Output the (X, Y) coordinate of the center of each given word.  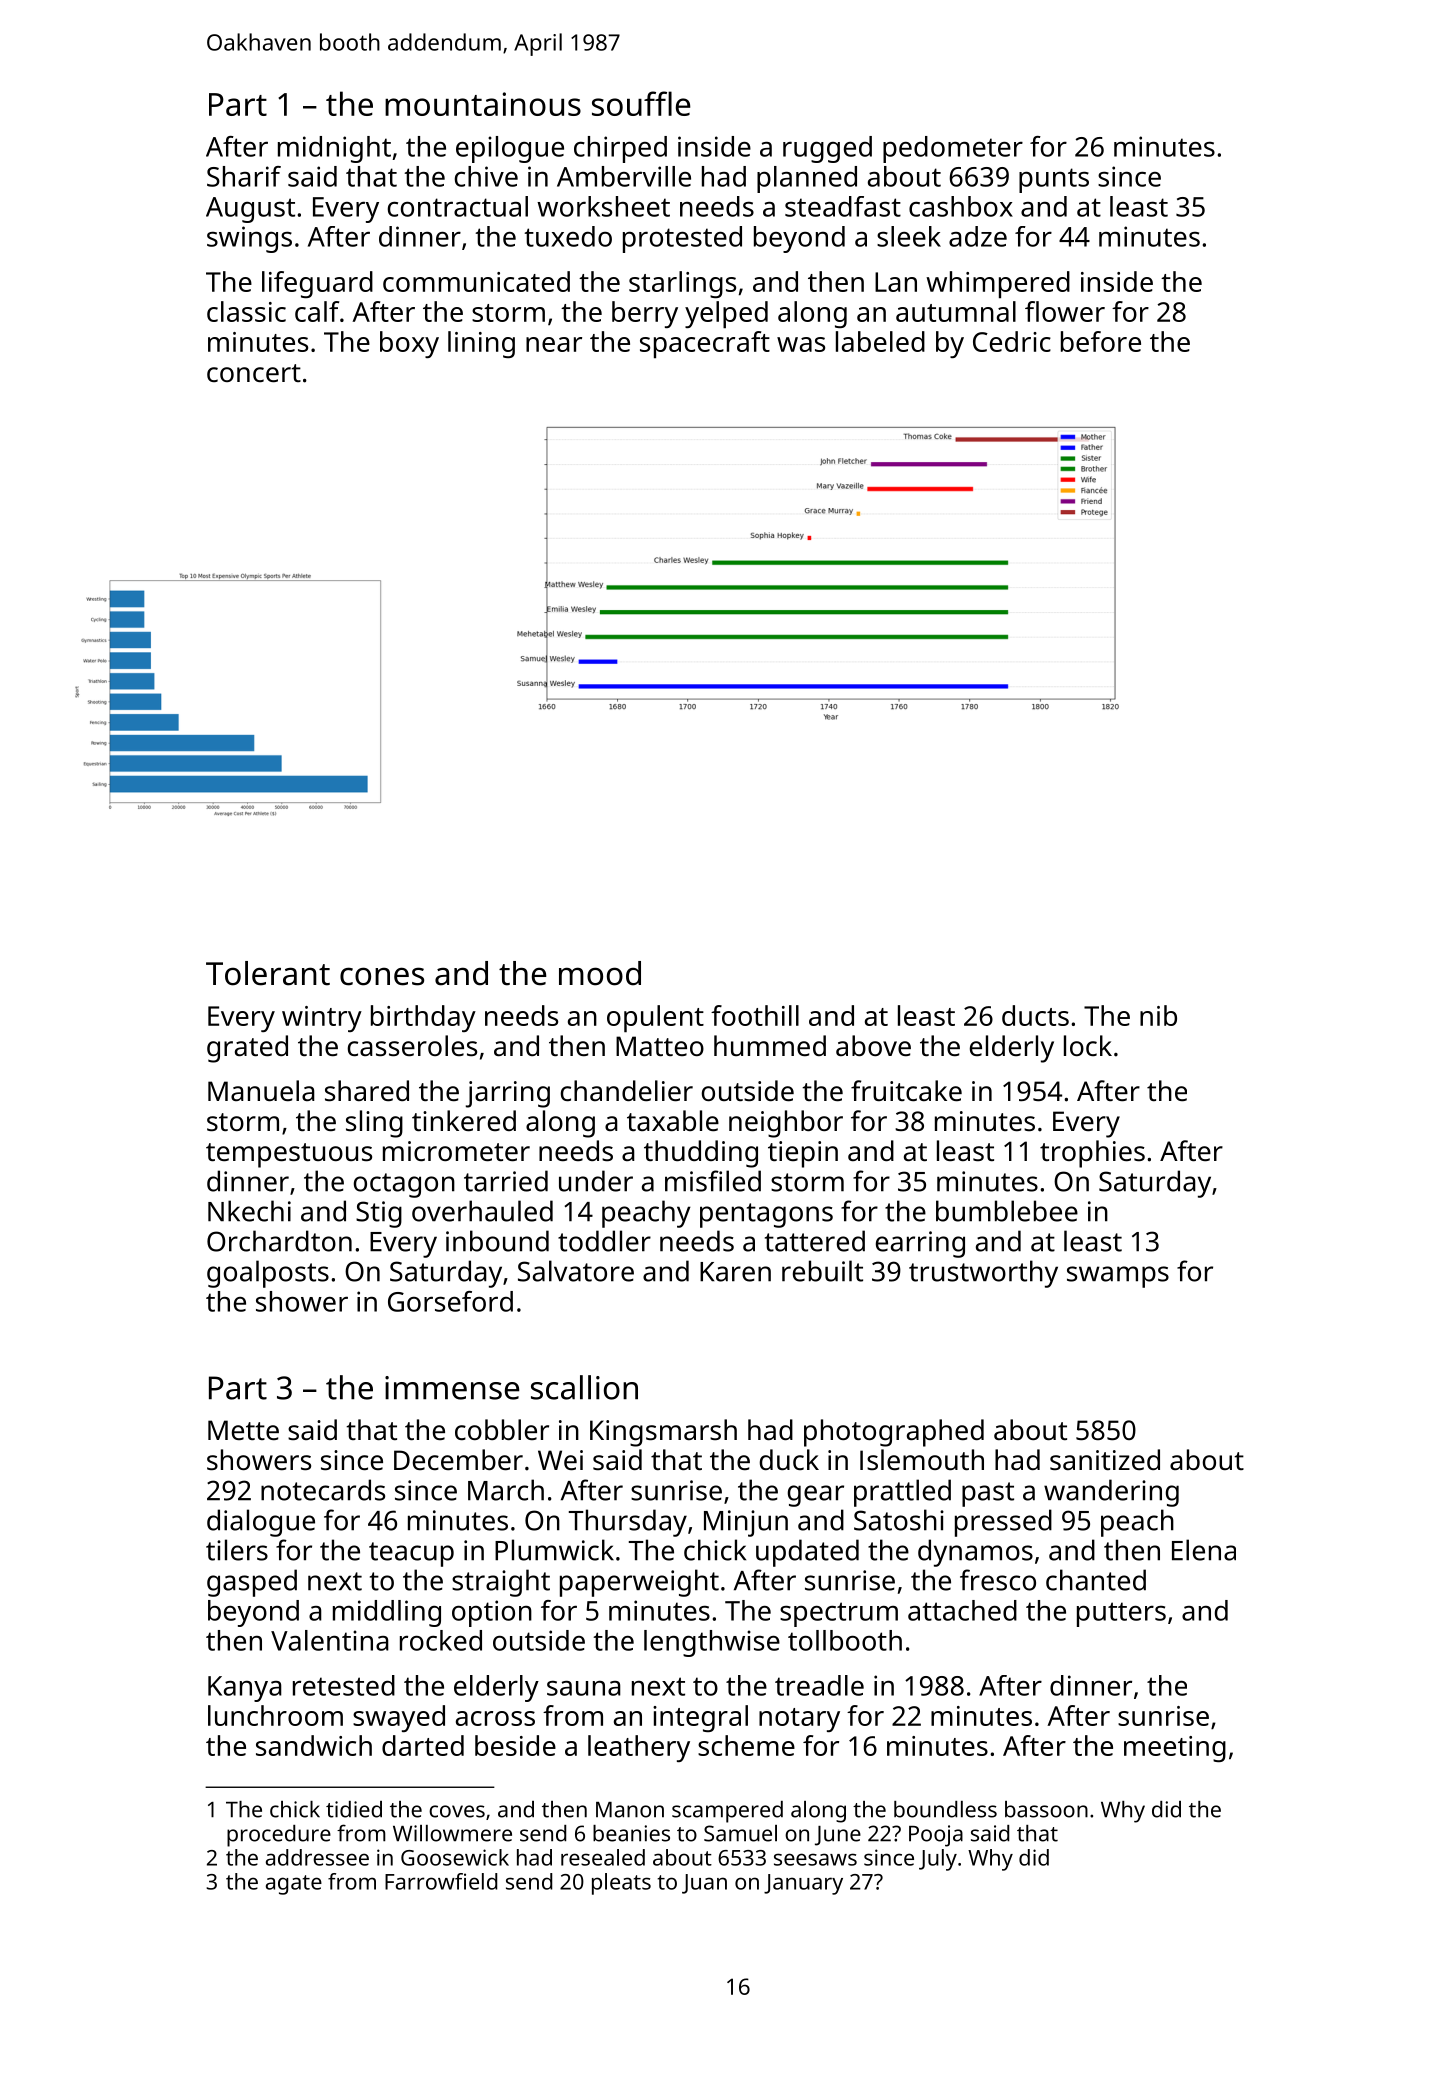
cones (382, 976)
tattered (815, 1241)
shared (367, 1091)
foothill (755, 1015)
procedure (279, 1836)
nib (1158, 1015)
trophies (1092, 1154)
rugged (827, 149)
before (1101, 341)
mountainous (483, 104)
